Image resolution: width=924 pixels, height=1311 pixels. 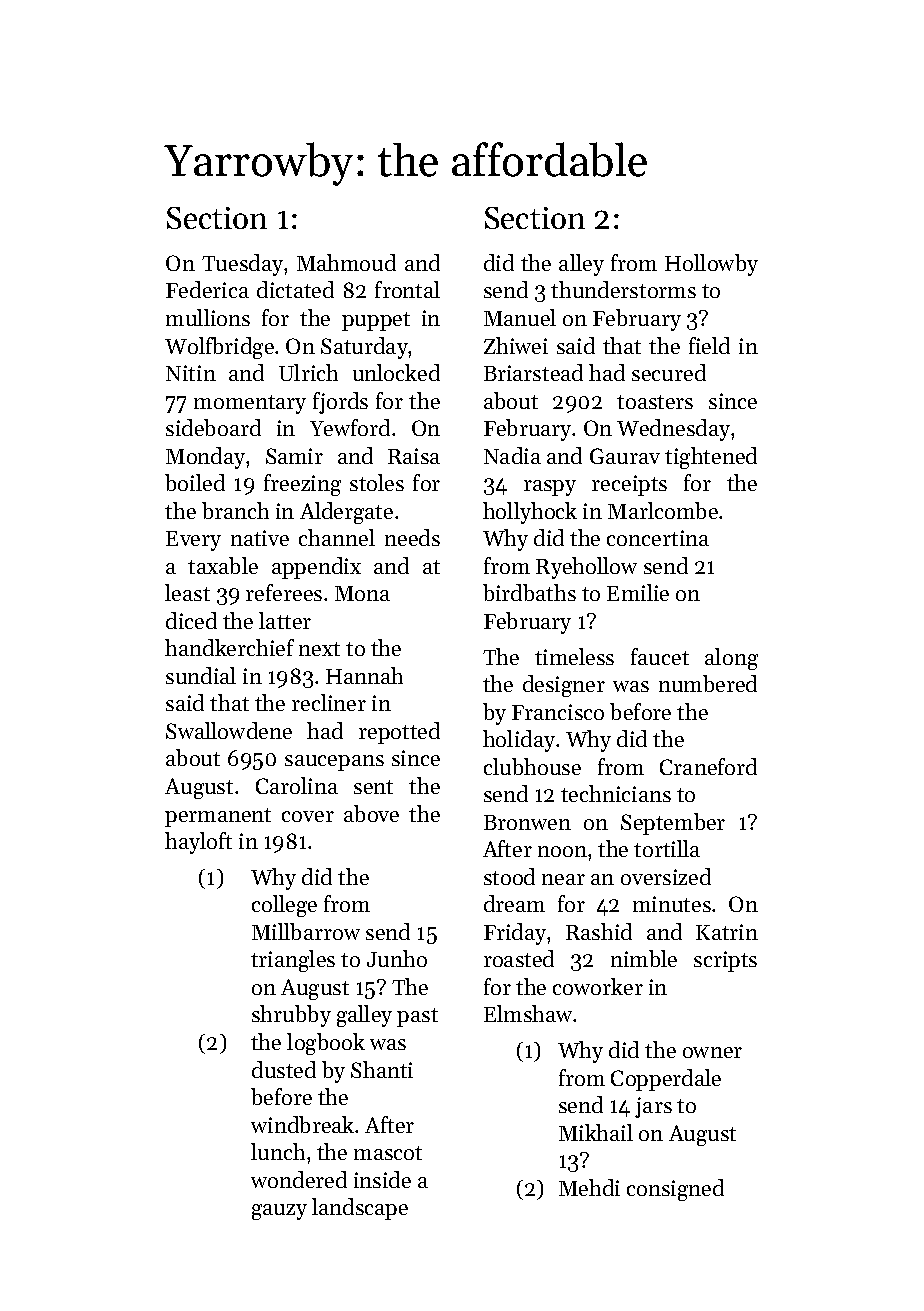 What do you see at coordinates (201, 675) in the screenshot?
I see `sundial` at bounding box center [201, 675].
